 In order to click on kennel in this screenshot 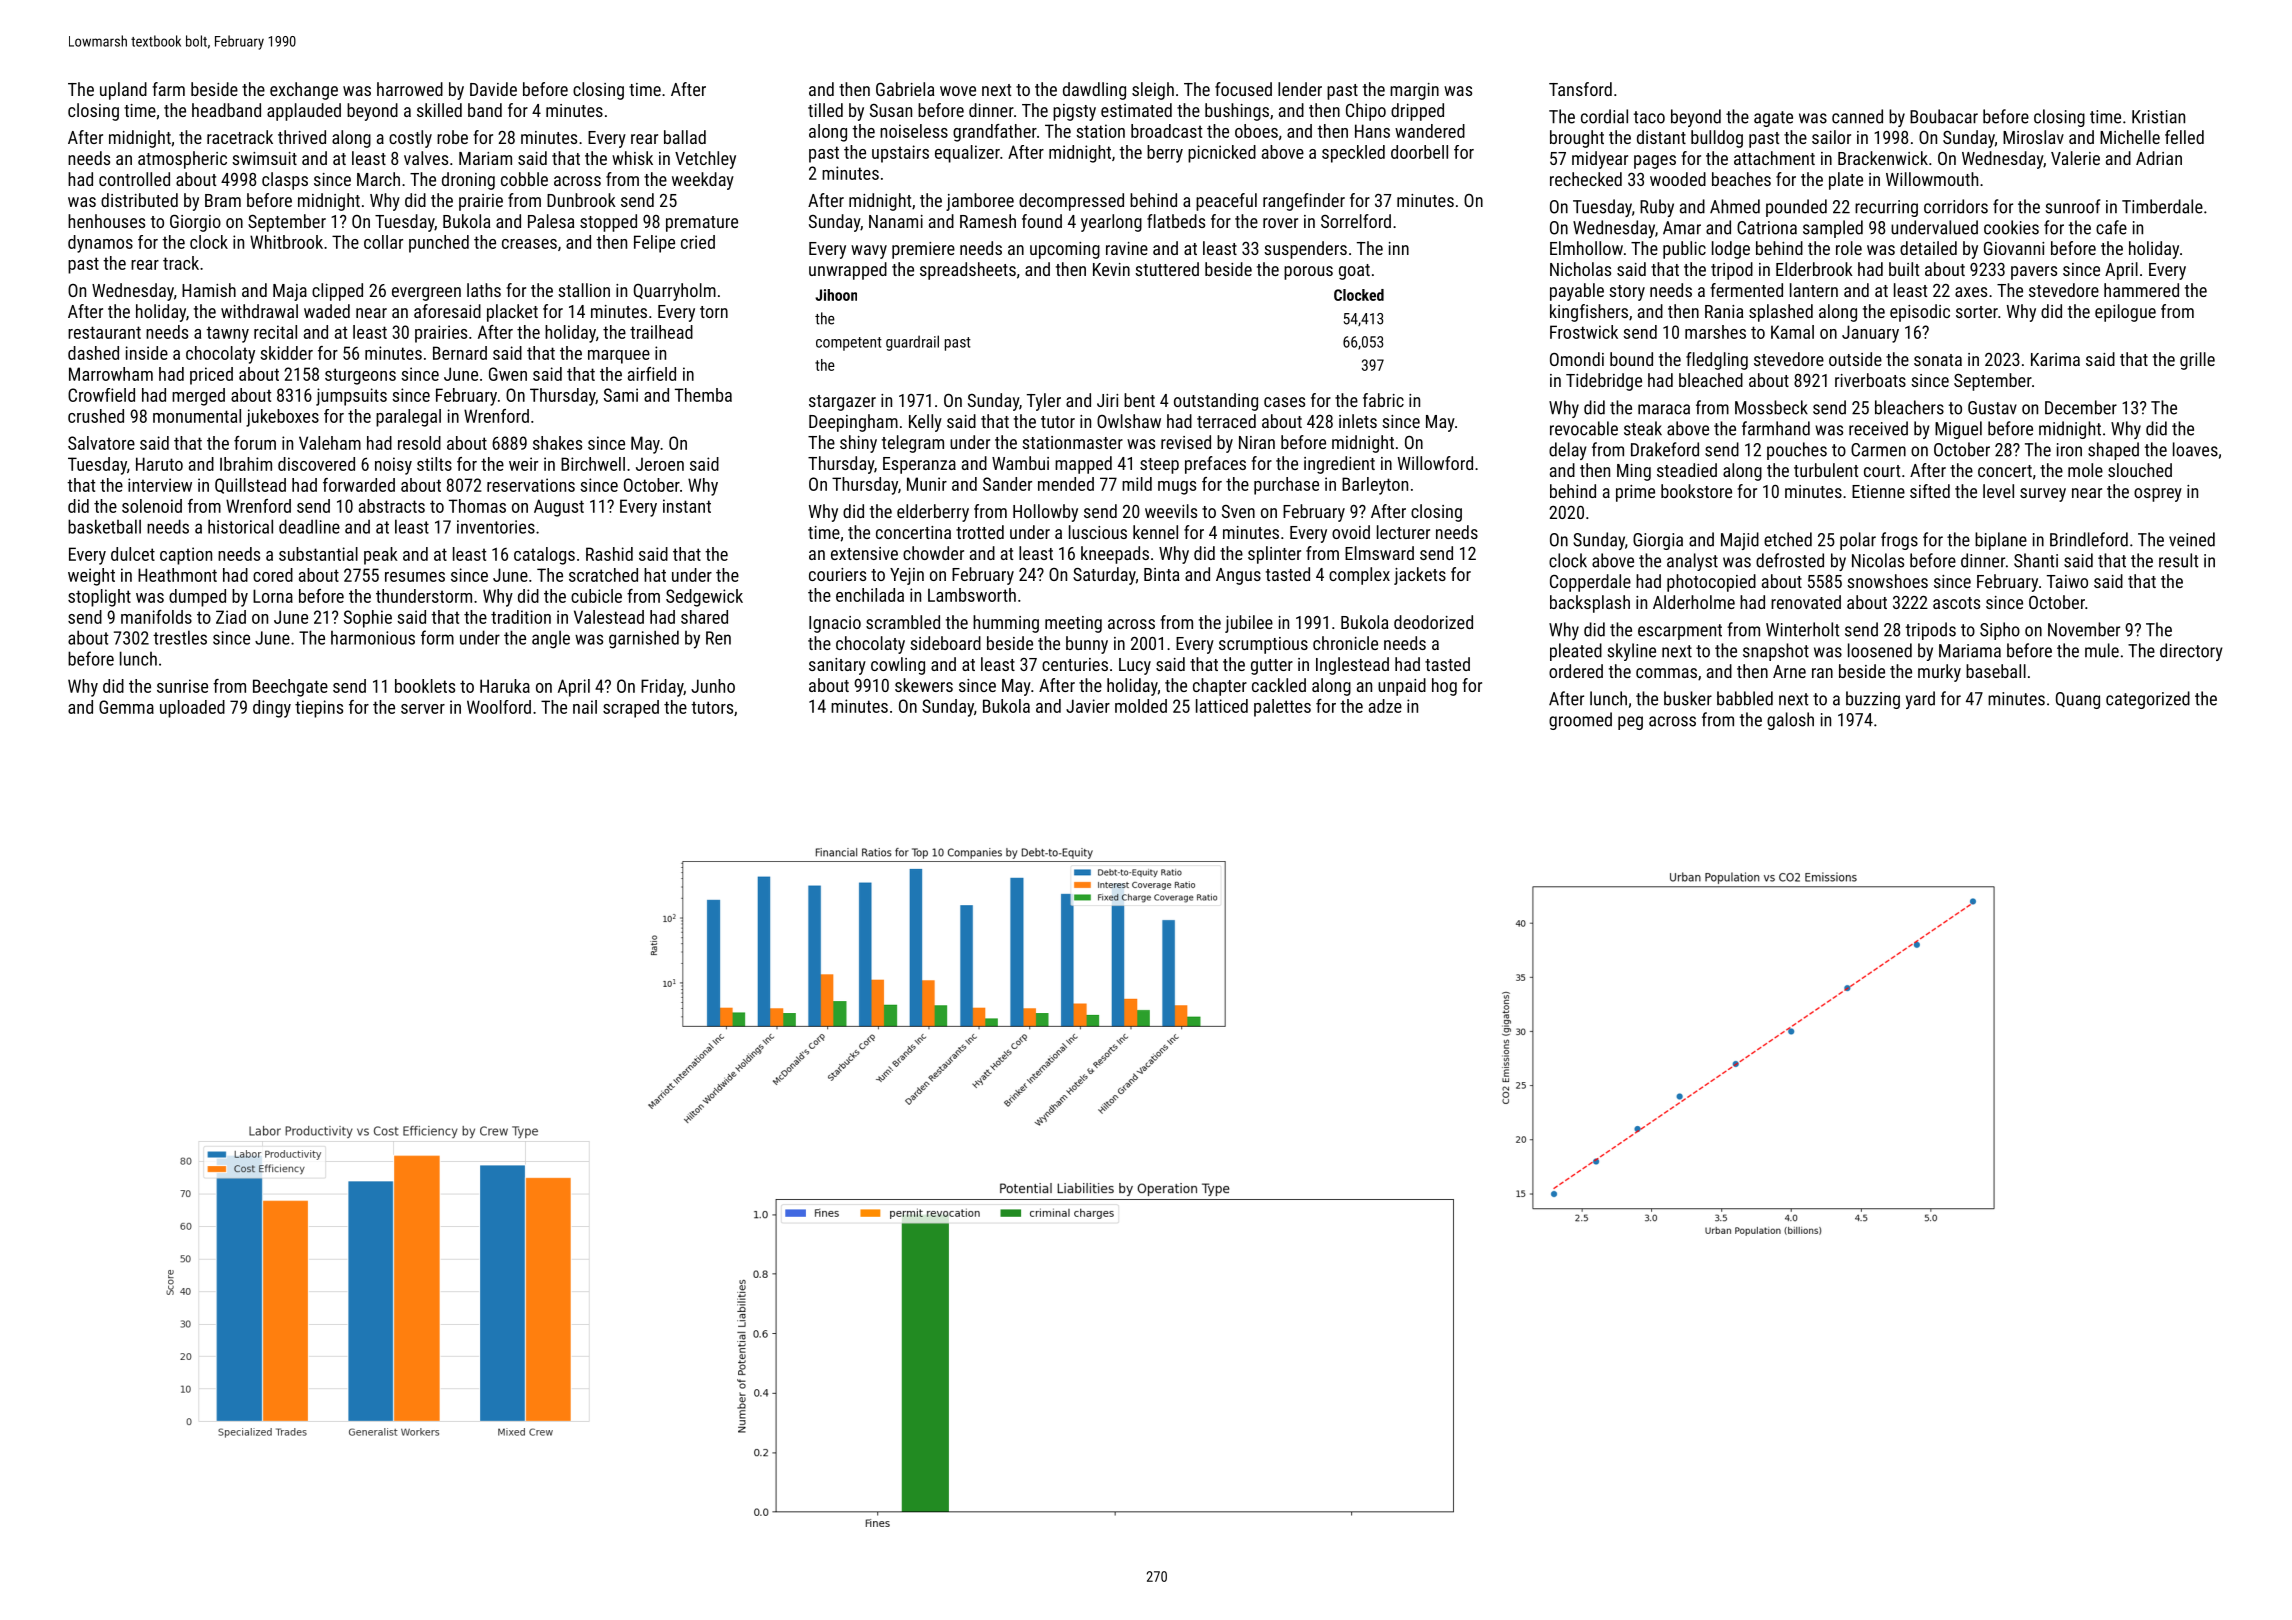, I will do `click(1155, 532)`.
